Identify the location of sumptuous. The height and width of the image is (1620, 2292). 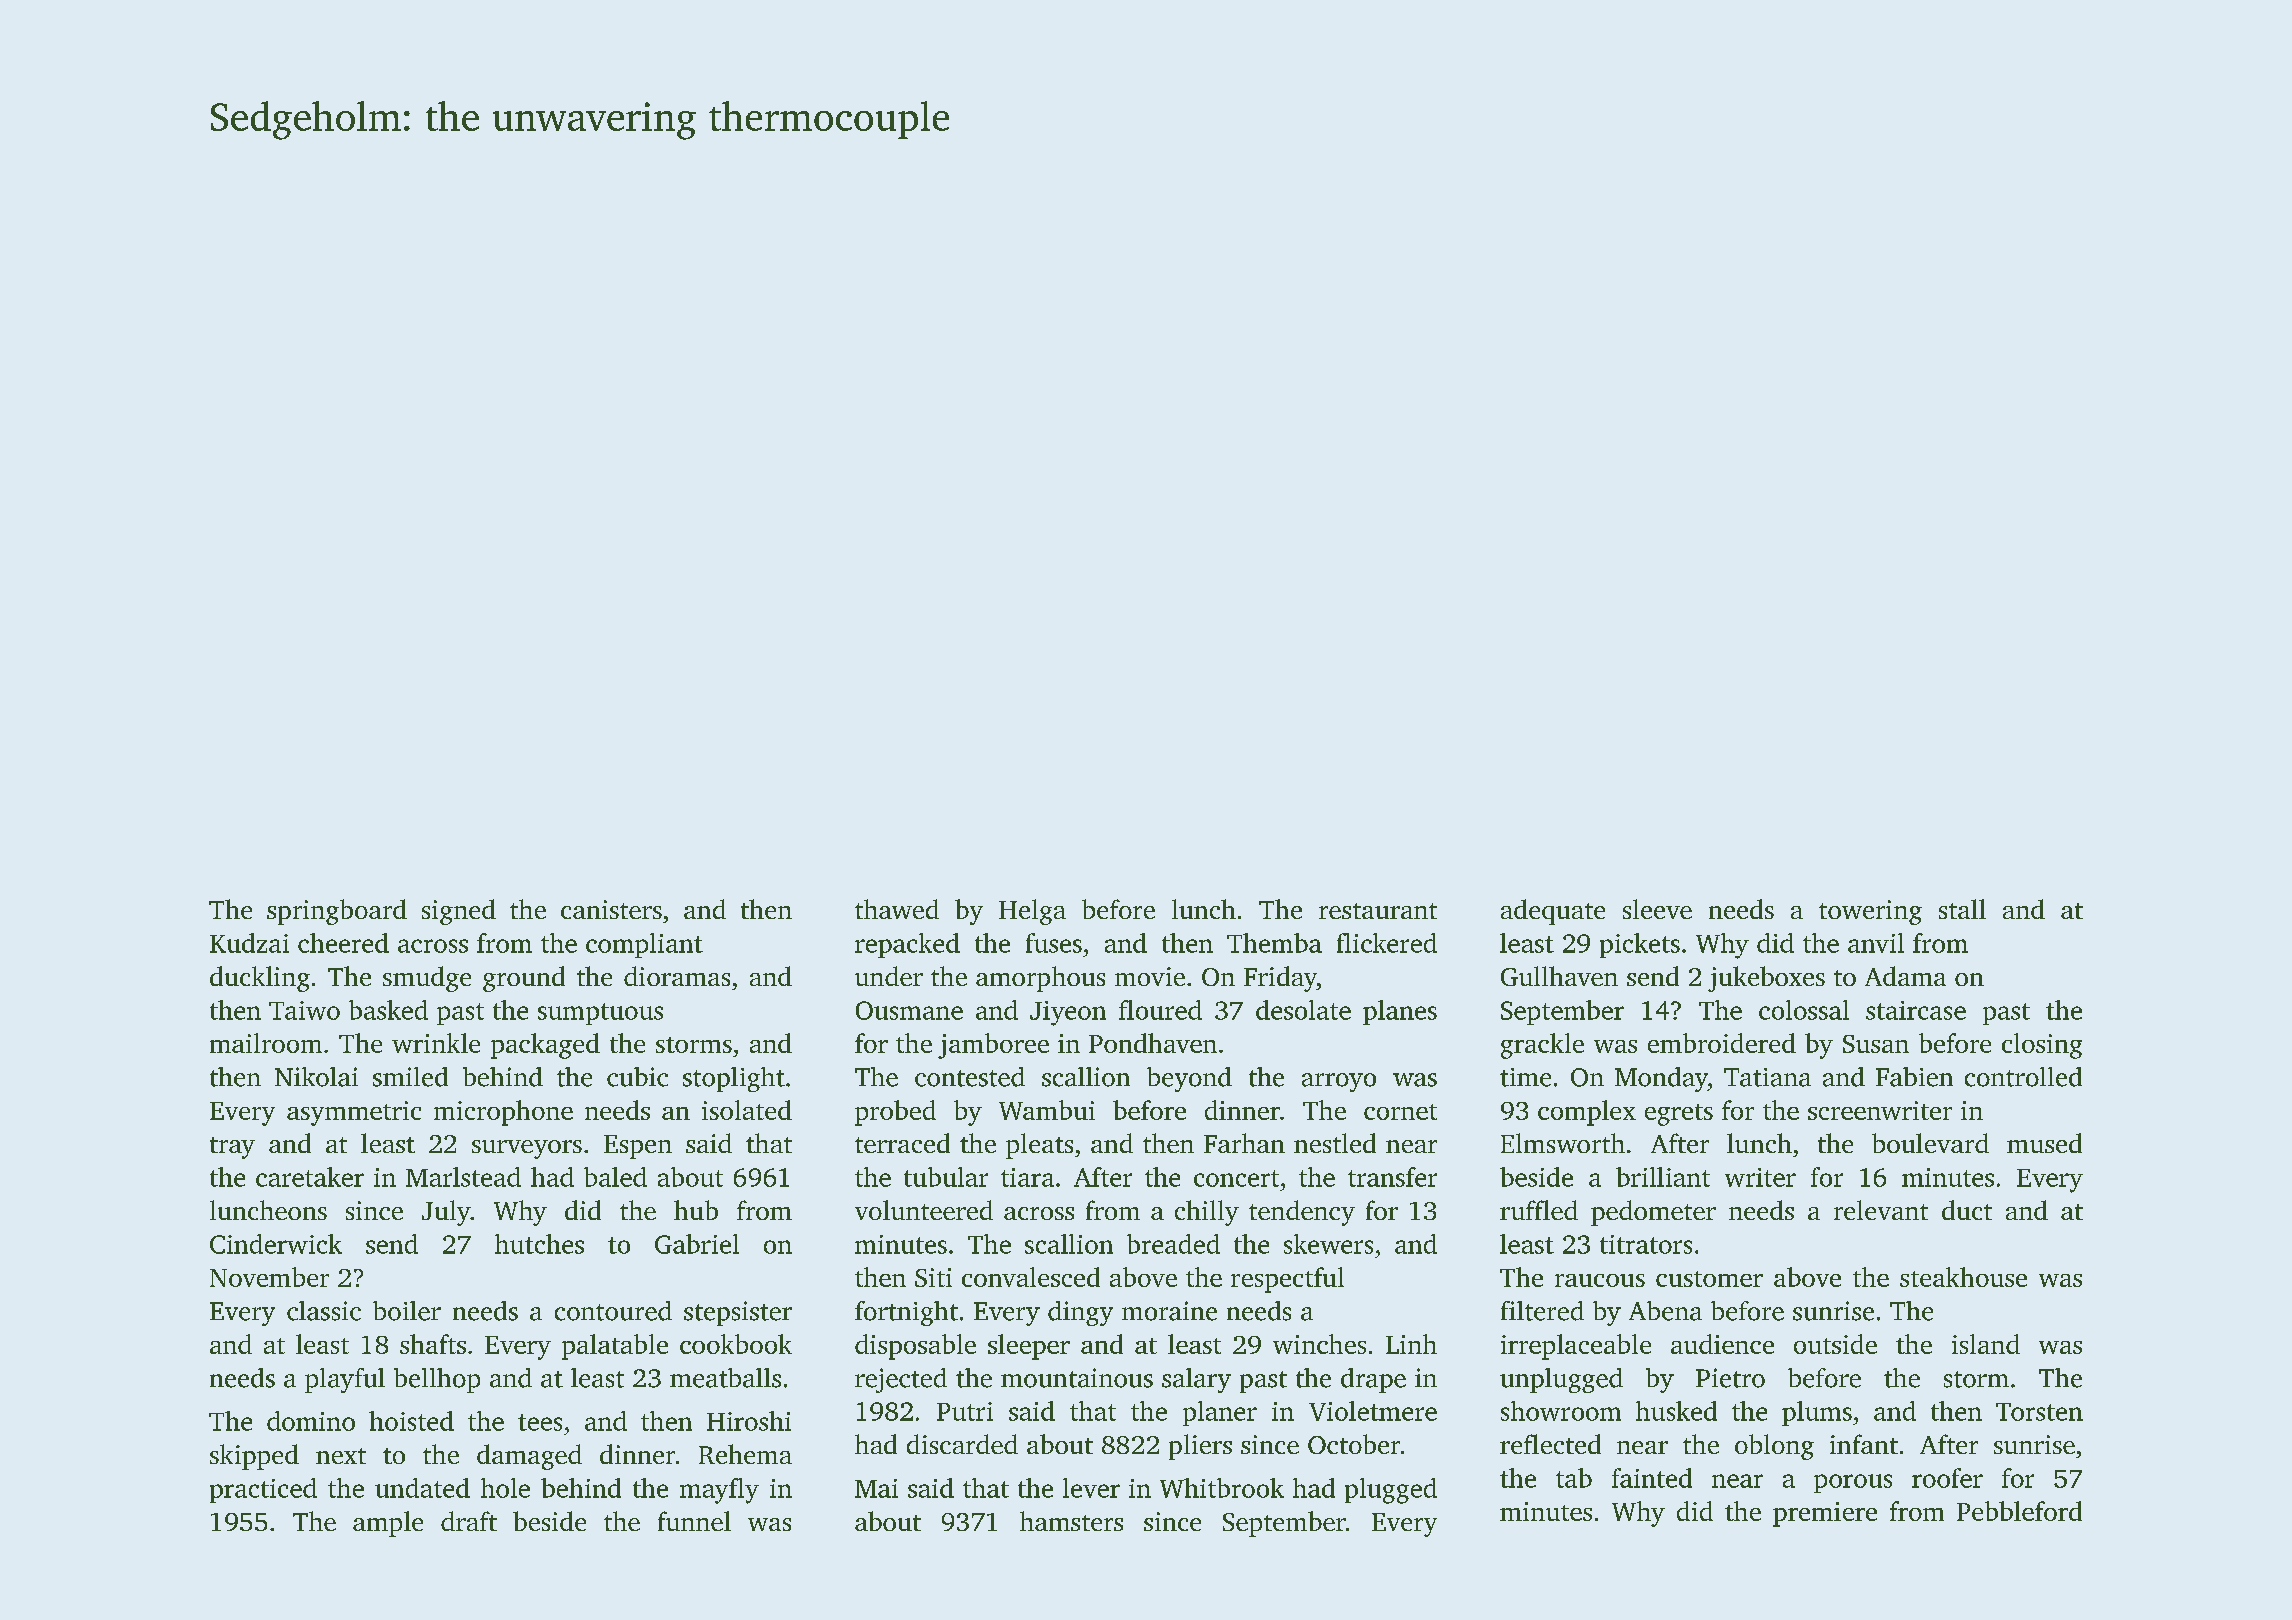
(600, 1014).
